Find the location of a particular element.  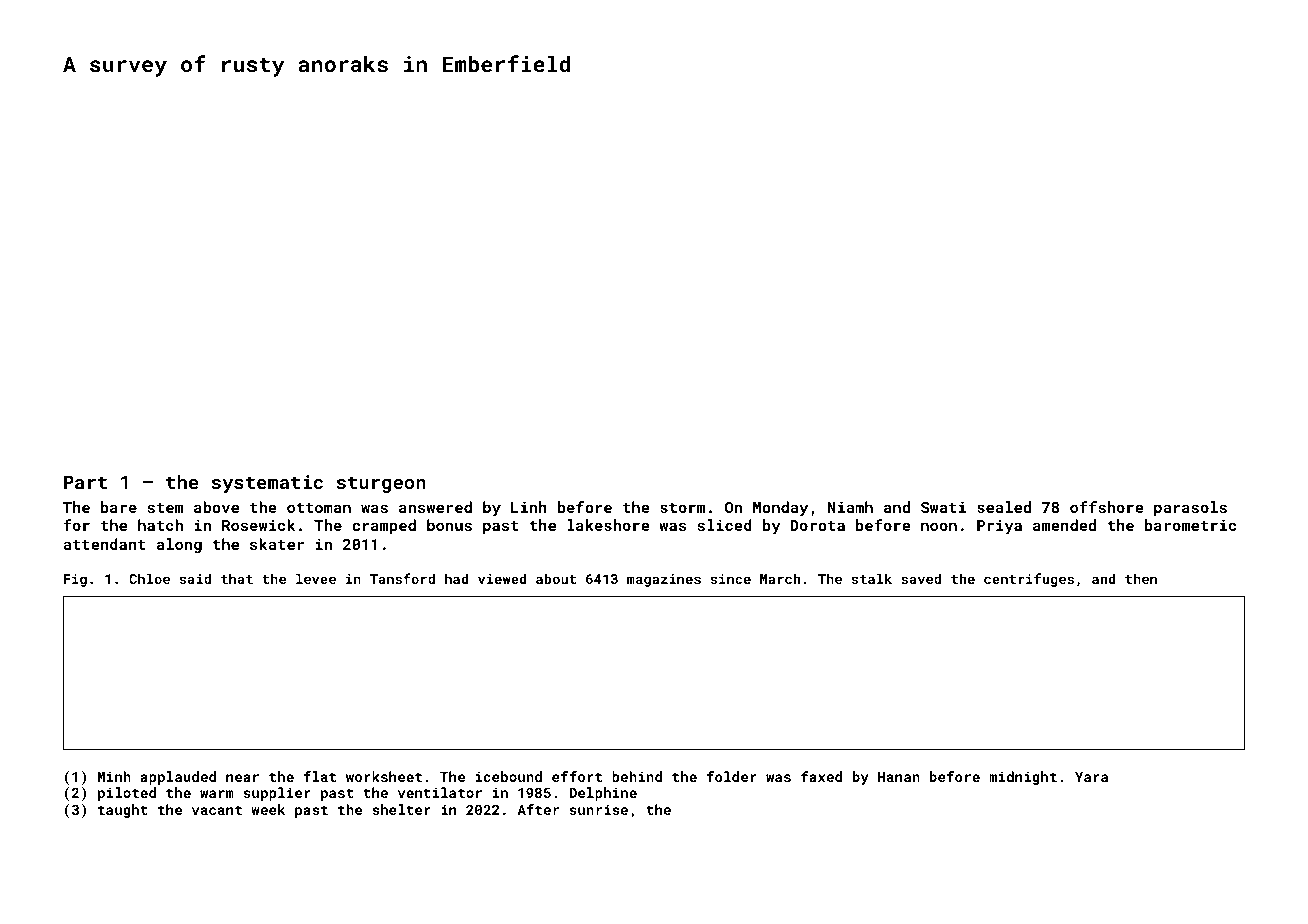

ottoman is located at coordinates (319, 508).
